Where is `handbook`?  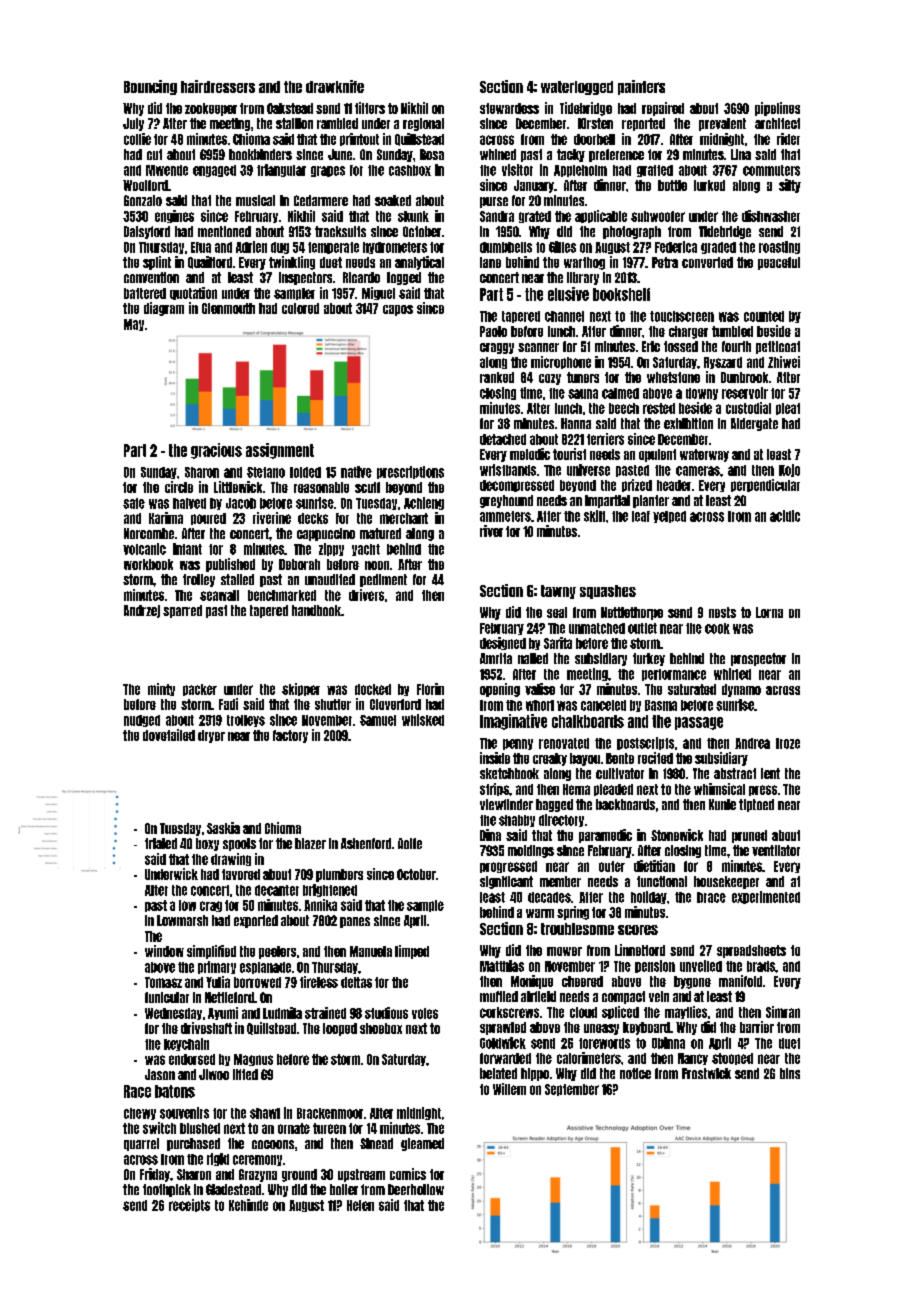
handbook is located at coordinates (316, 610).
